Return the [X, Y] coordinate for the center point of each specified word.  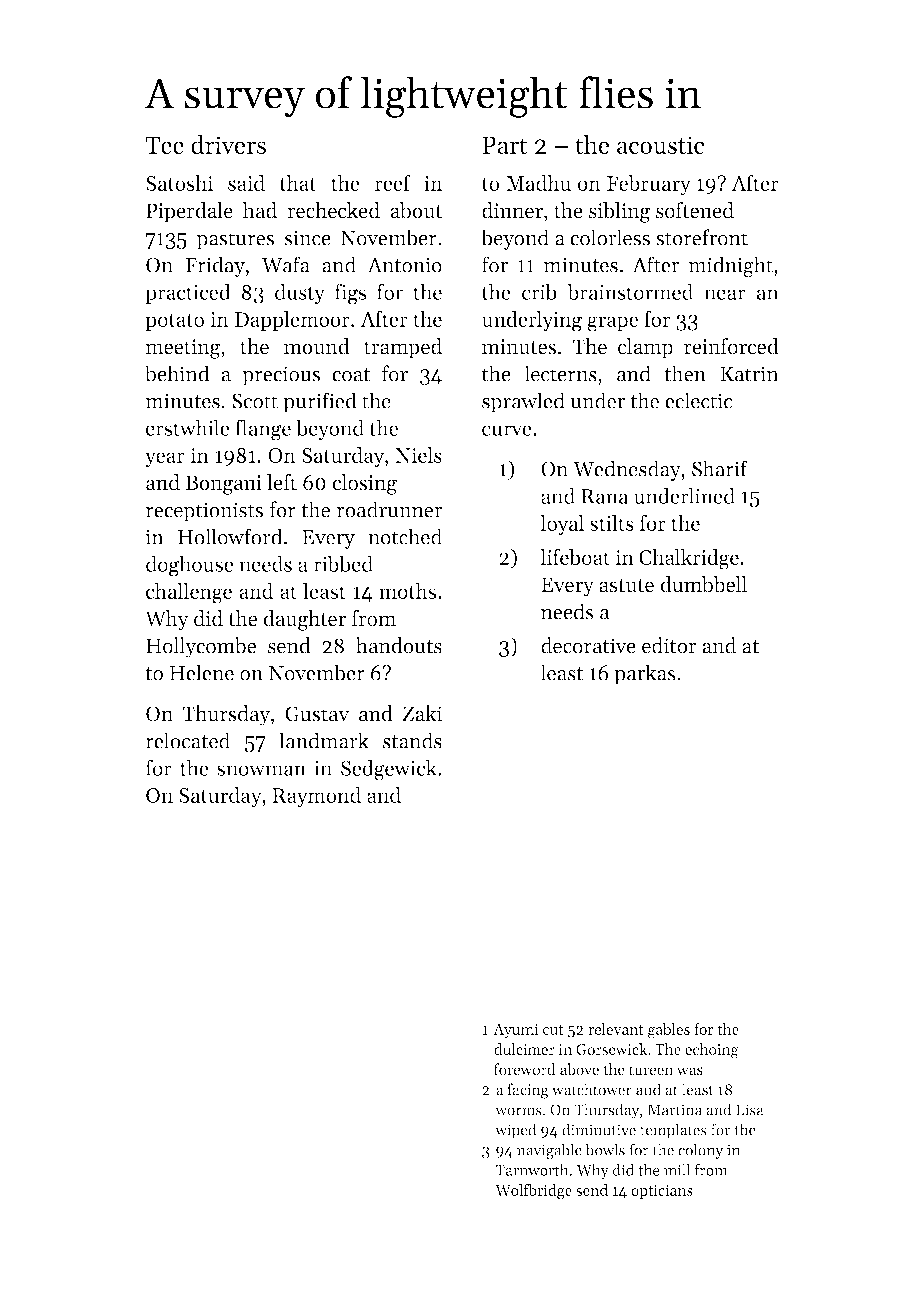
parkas [645, 674]
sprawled [523, 402]
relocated [188, 740]
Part [505, 145]
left [282, 482]
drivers [228, 144]
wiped [516, 1131]
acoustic [660, 145]
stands [412, 740]
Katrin [749, 374]
